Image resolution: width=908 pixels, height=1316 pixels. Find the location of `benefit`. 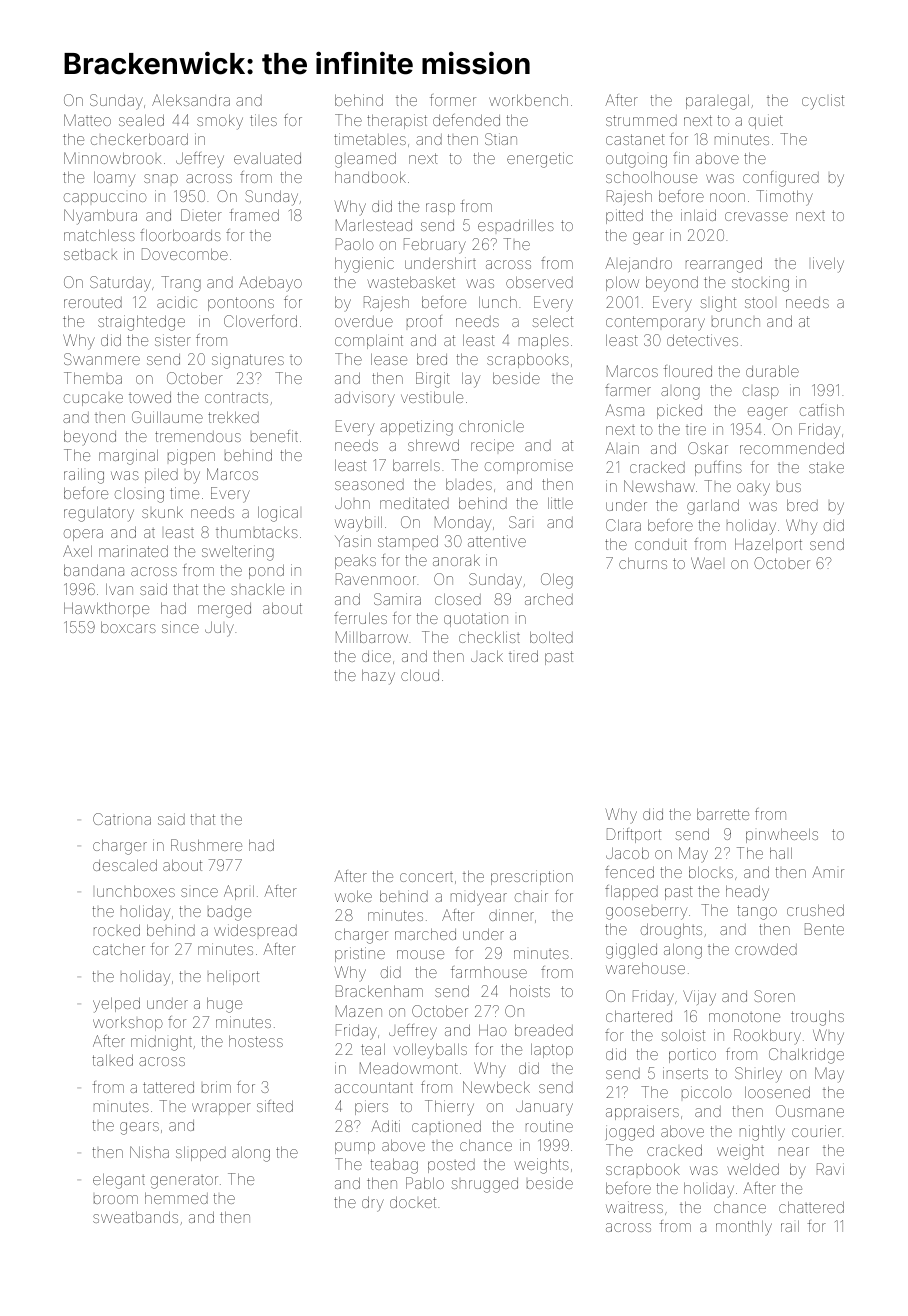

benefit is located at coordinates (274, 436).
